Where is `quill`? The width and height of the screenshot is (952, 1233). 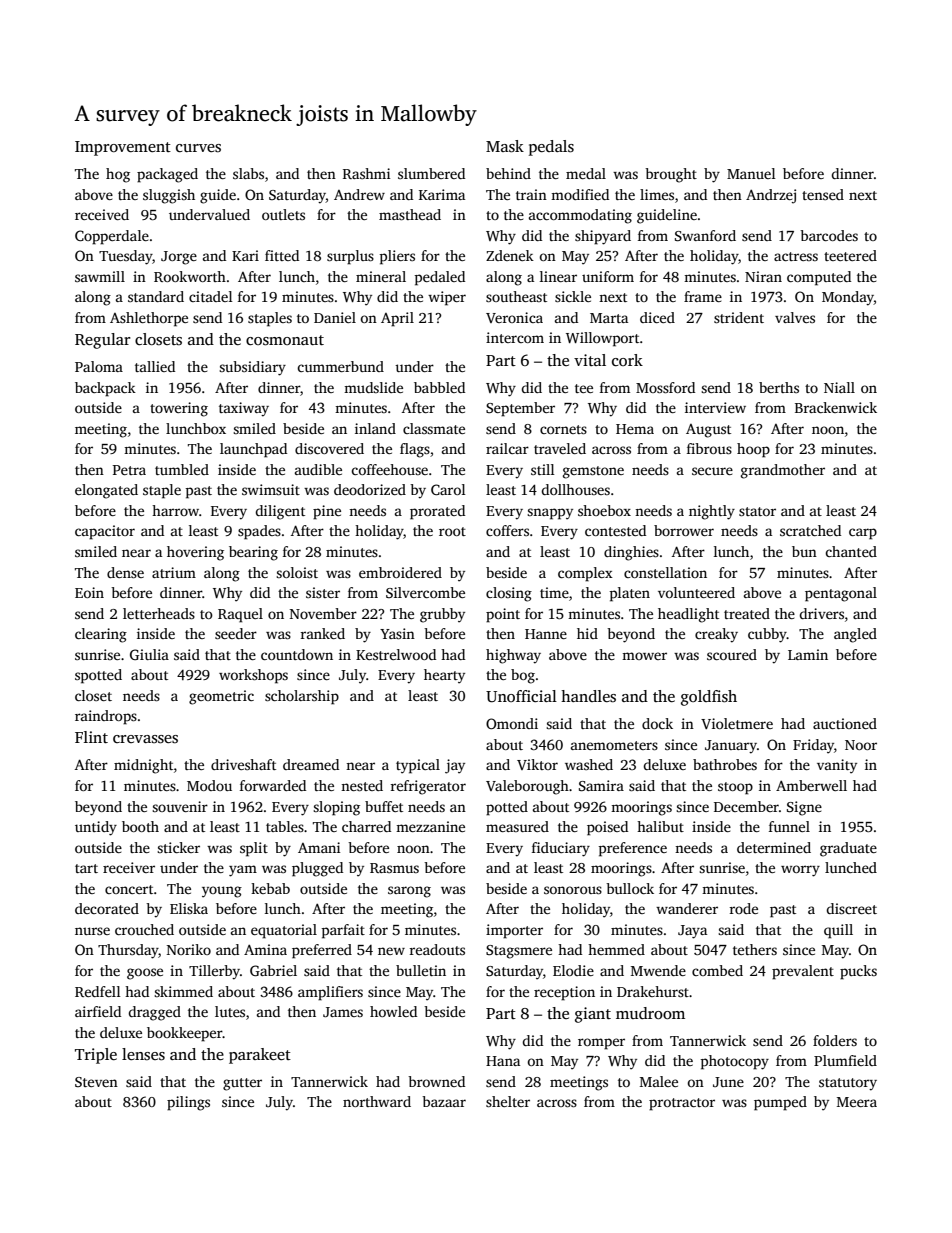
quill is located at coordinates (838, 931).
